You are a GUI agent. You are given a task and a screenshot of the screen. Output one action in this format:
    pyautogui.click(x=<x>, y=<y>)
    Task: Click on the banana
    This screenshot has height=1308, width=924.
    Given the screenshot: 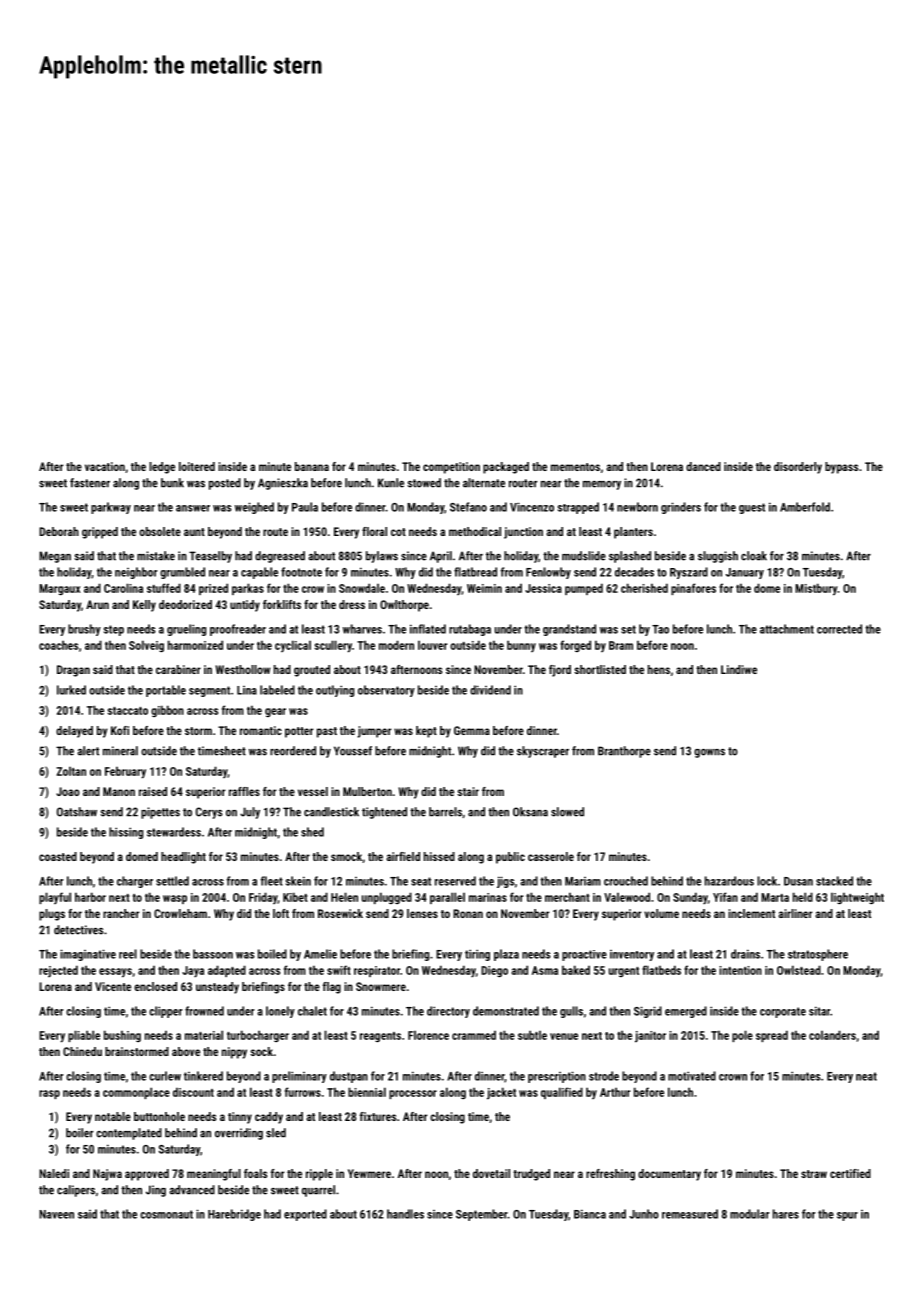 What is the action you would take?
    pyautogui.click(x=312, y=466)
